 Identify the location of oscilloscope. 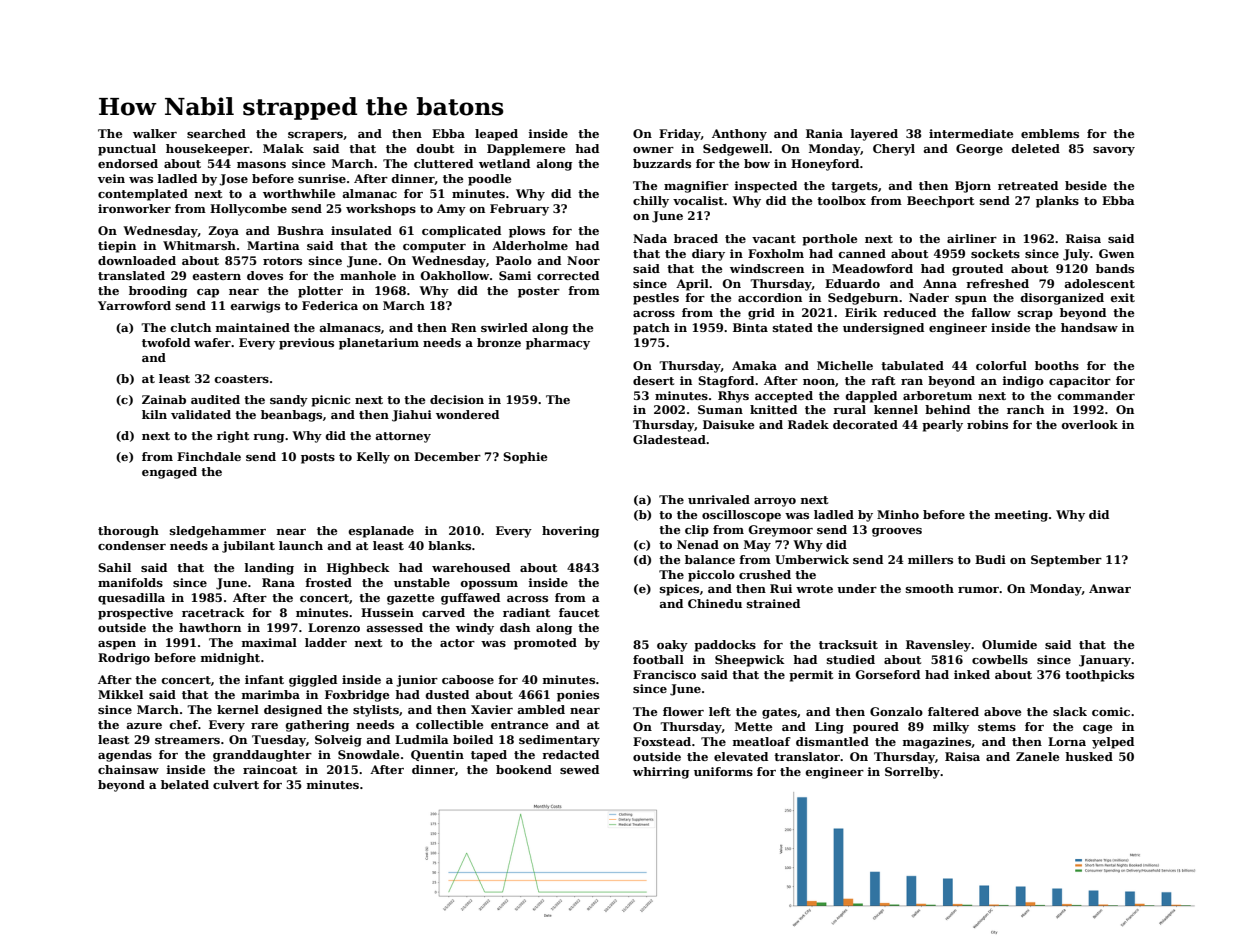
(741, 516).
